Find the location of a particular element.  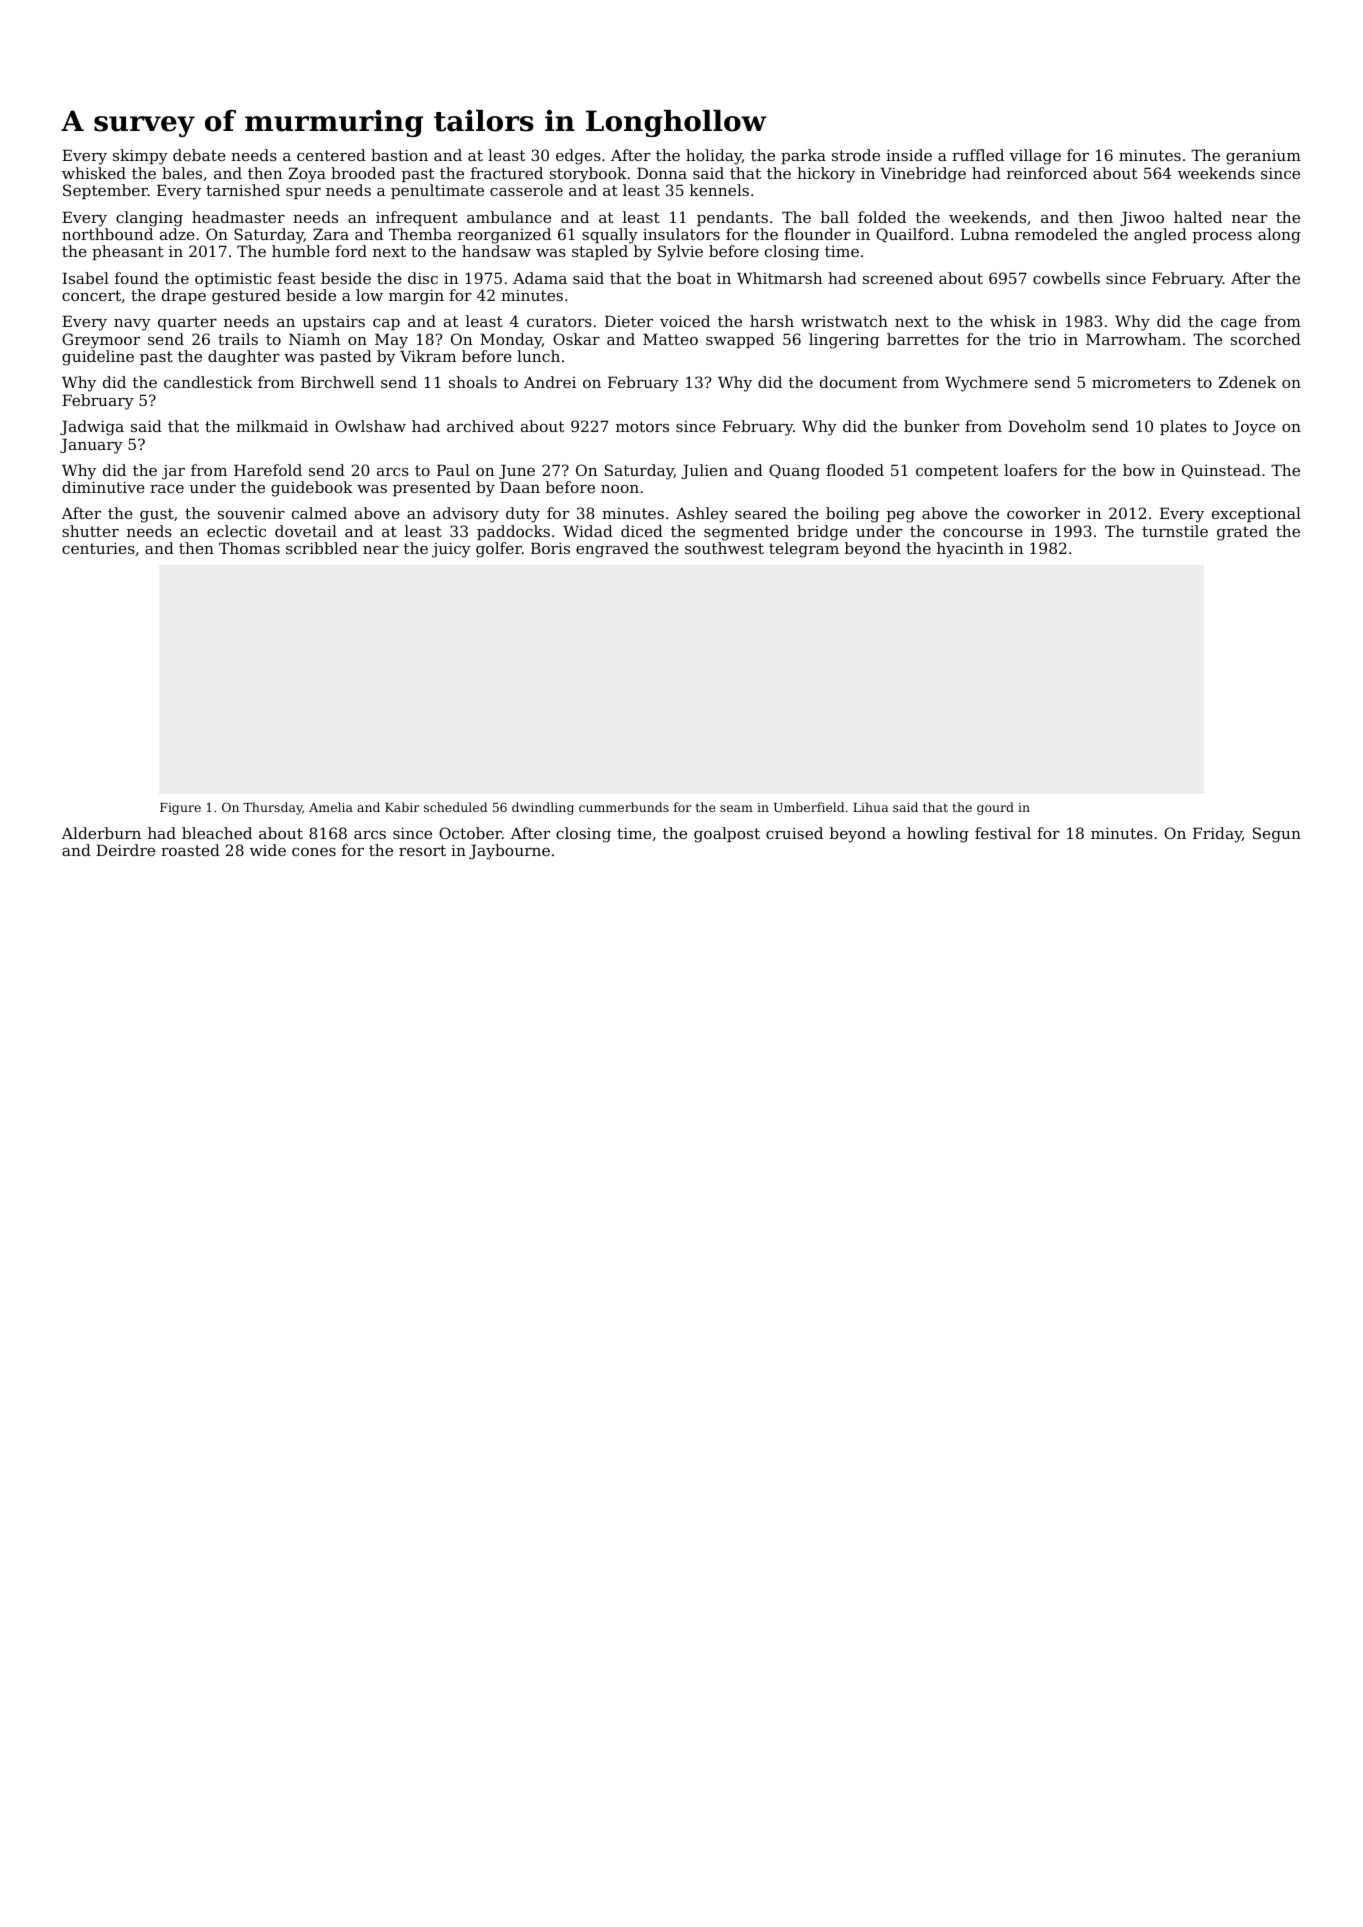

turnstile is located at coordinates (1175, 531).
